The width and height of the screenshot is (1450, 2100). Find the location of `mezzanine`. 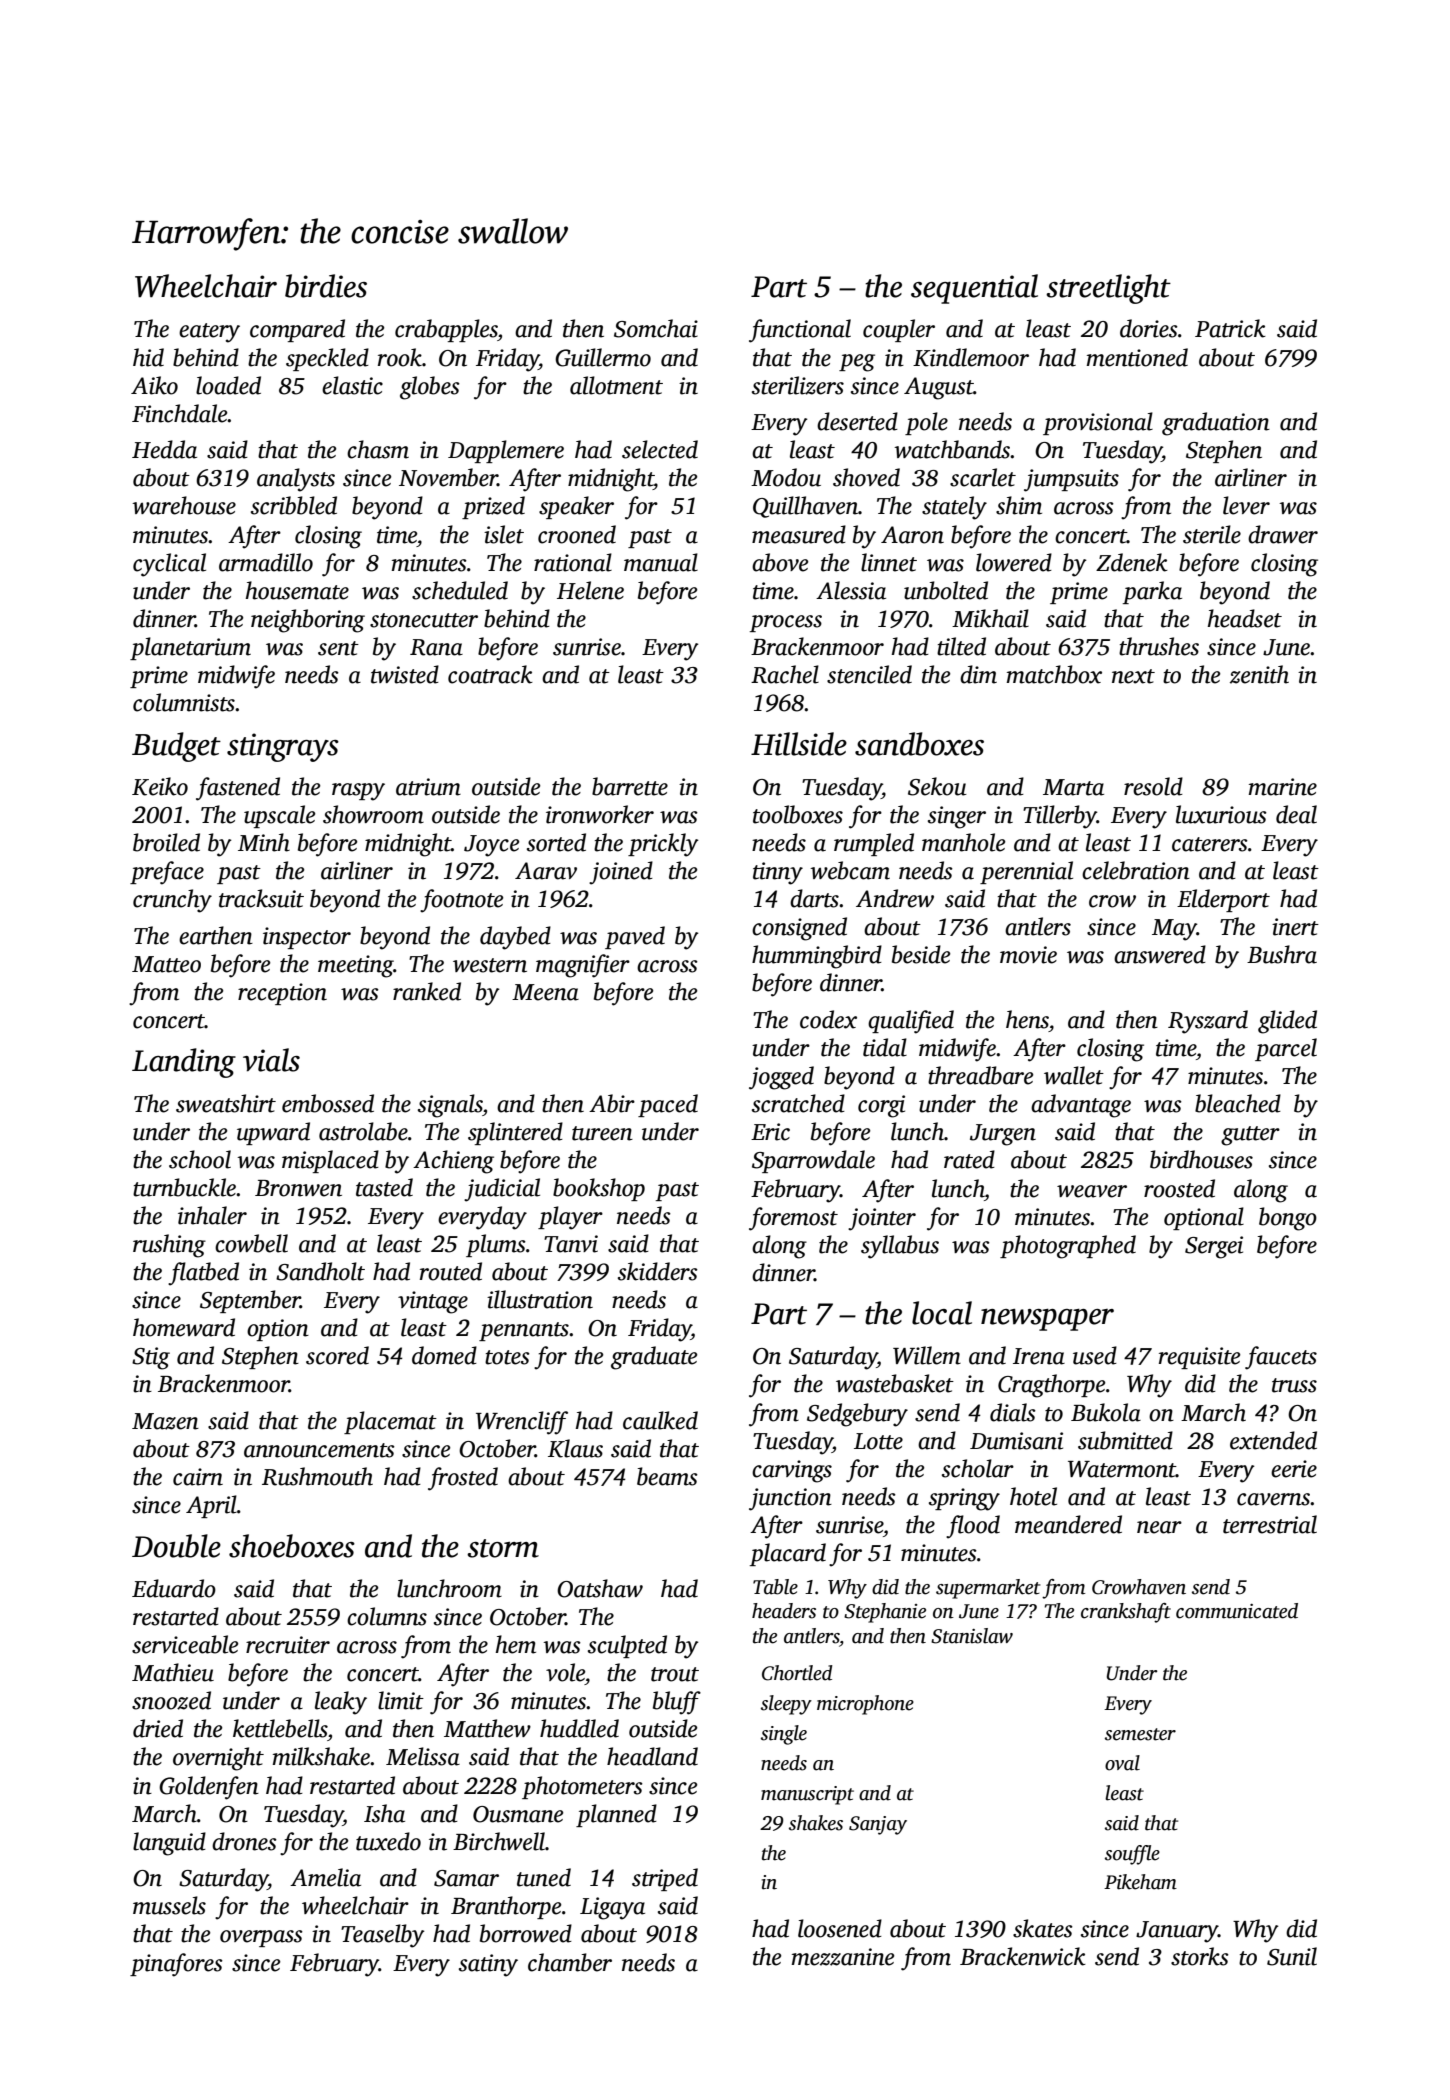

mezzanine is located at coordinates (843, 1957).
